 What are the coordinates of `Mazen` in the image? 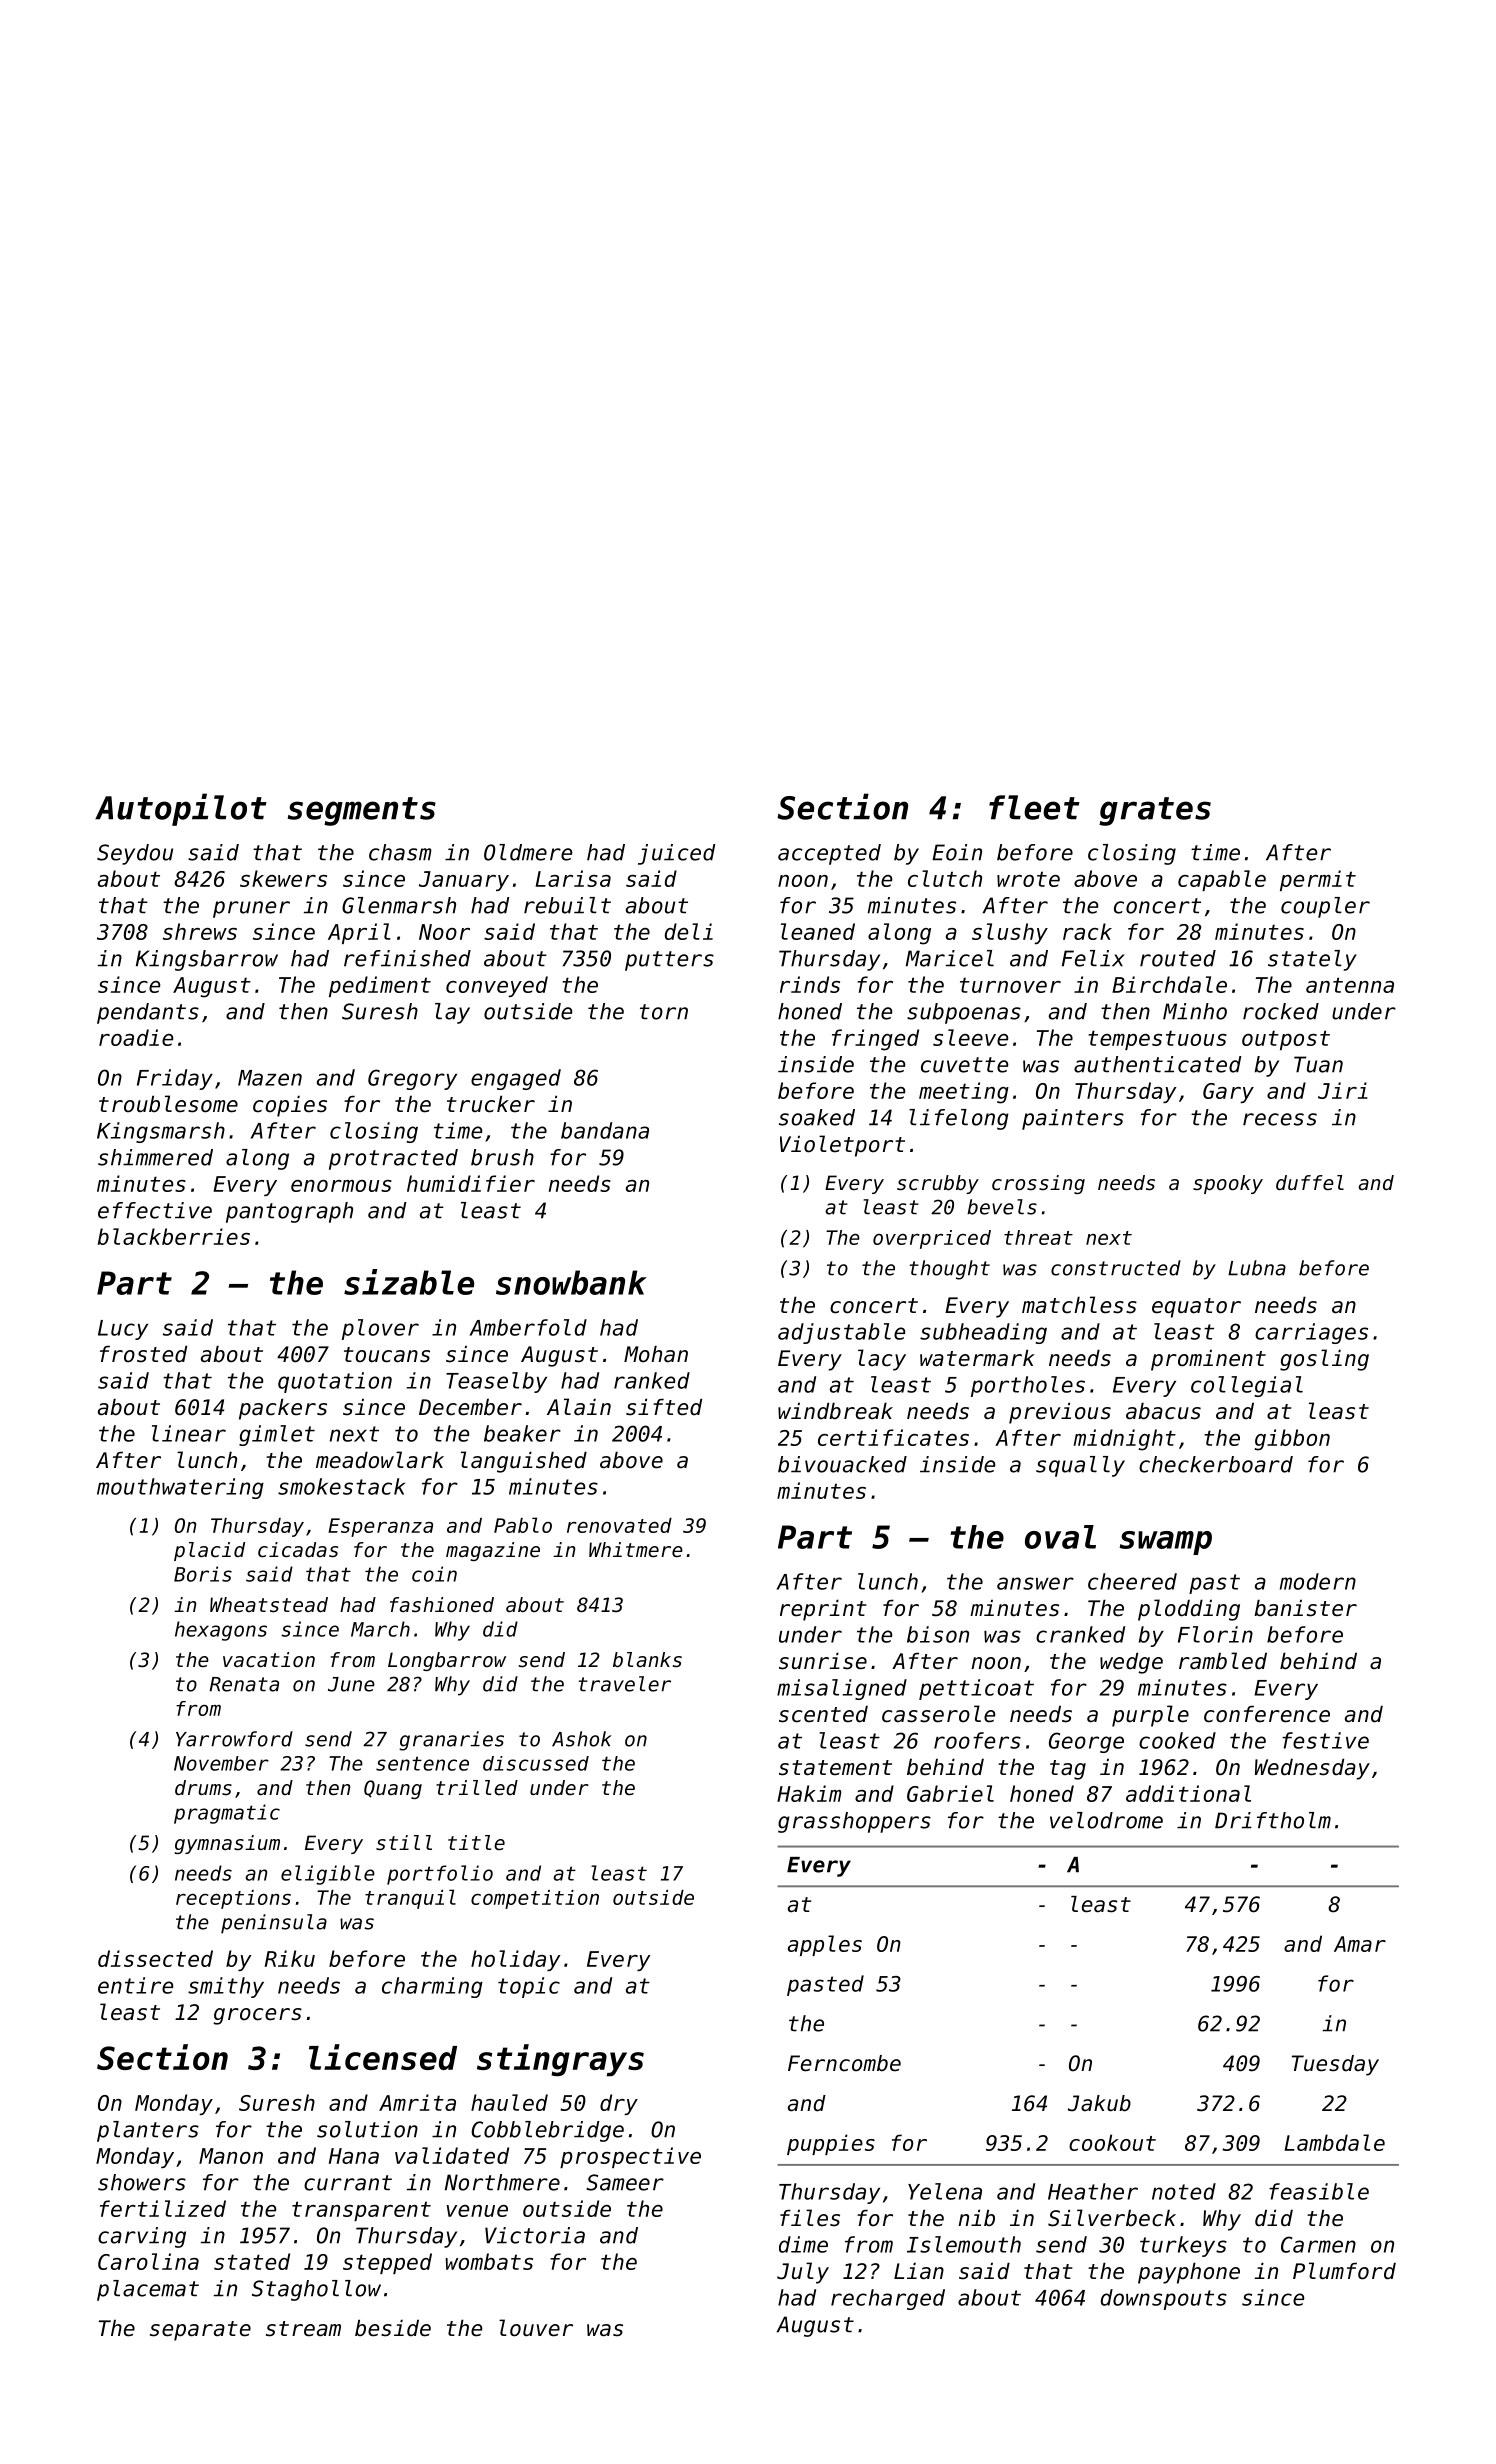 It's located at (270, 1078).
